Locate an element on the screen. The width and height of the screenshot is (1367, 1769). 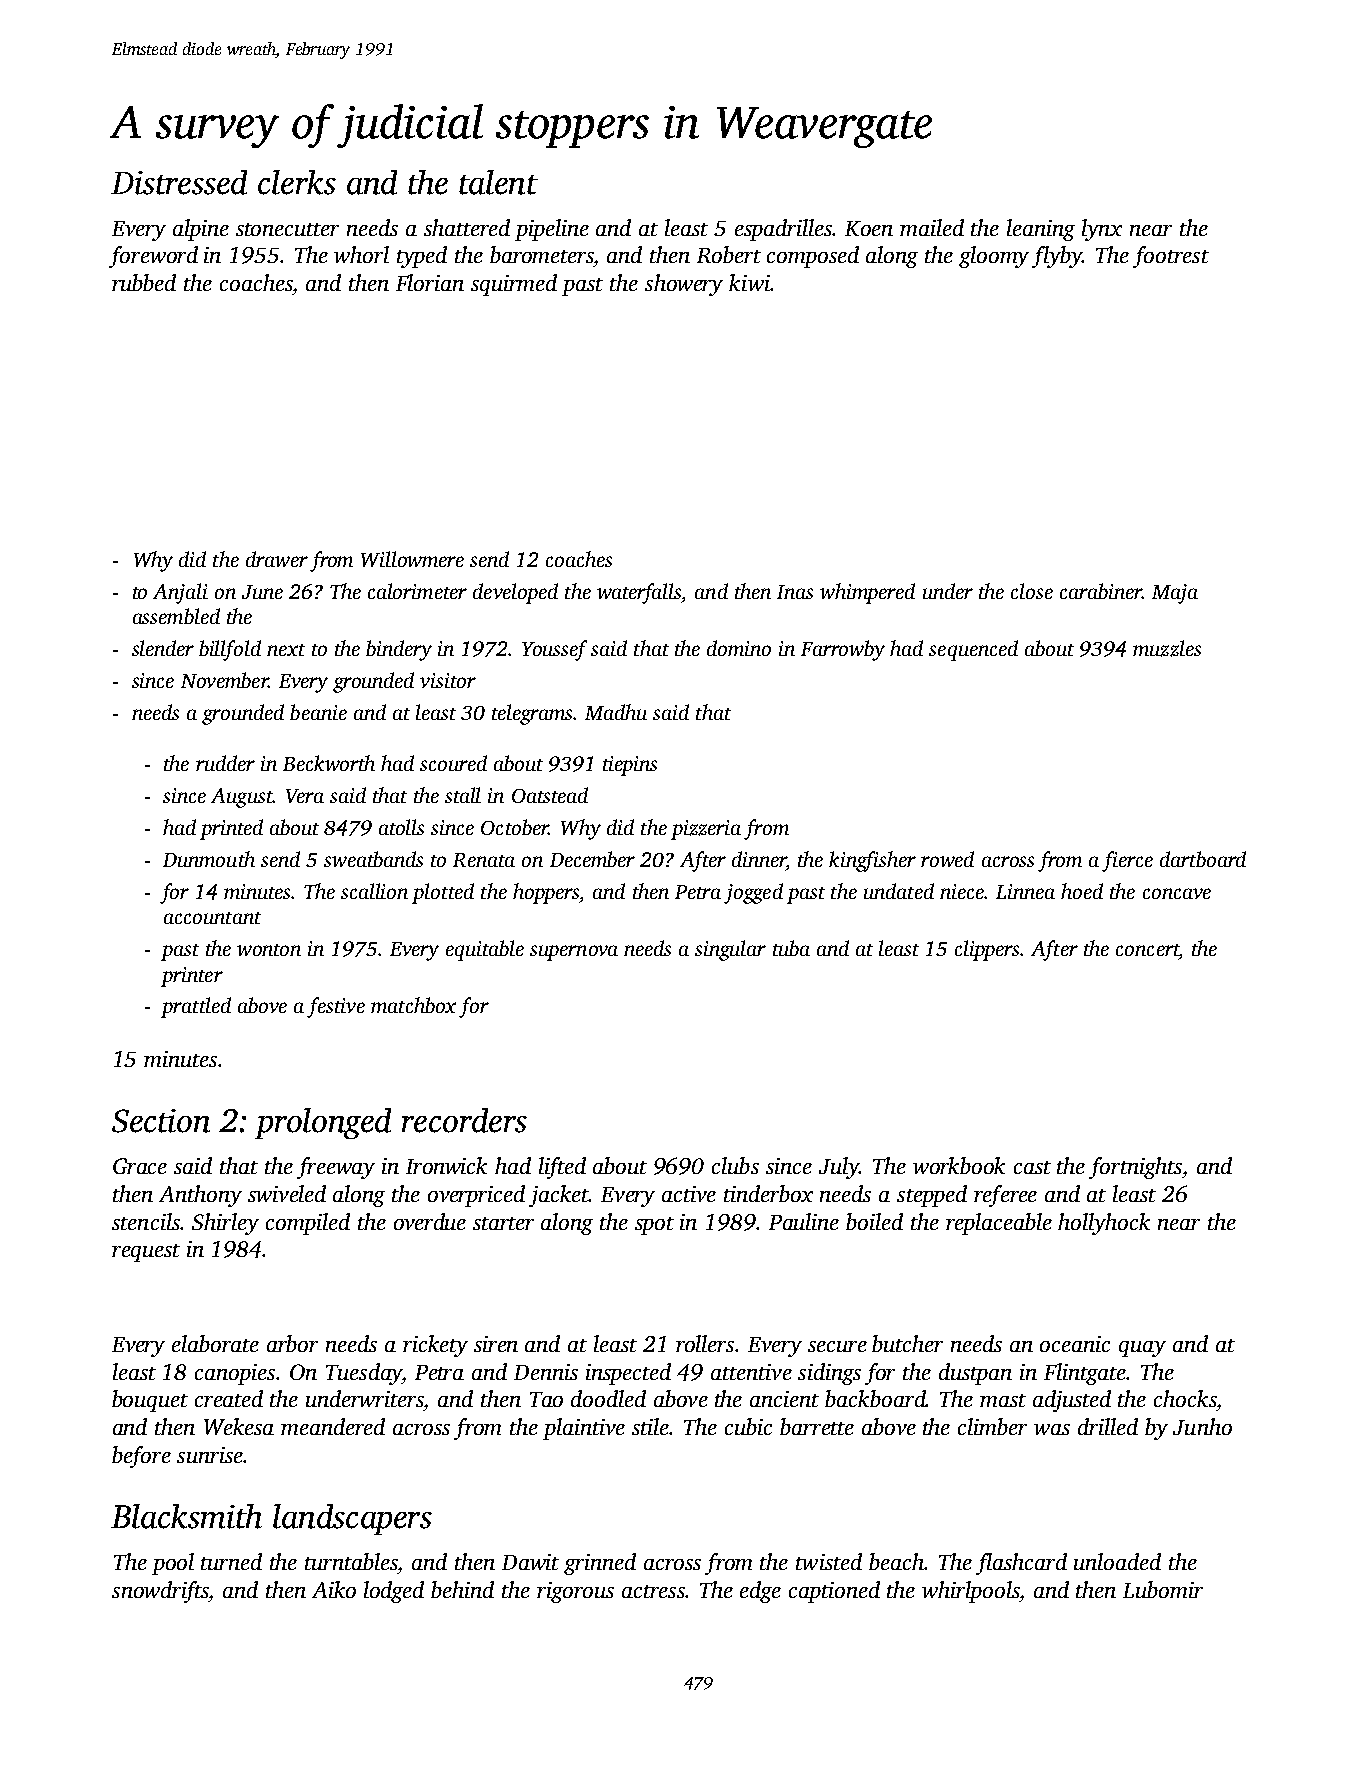
sequenced is located at coordinates (973, 650).
